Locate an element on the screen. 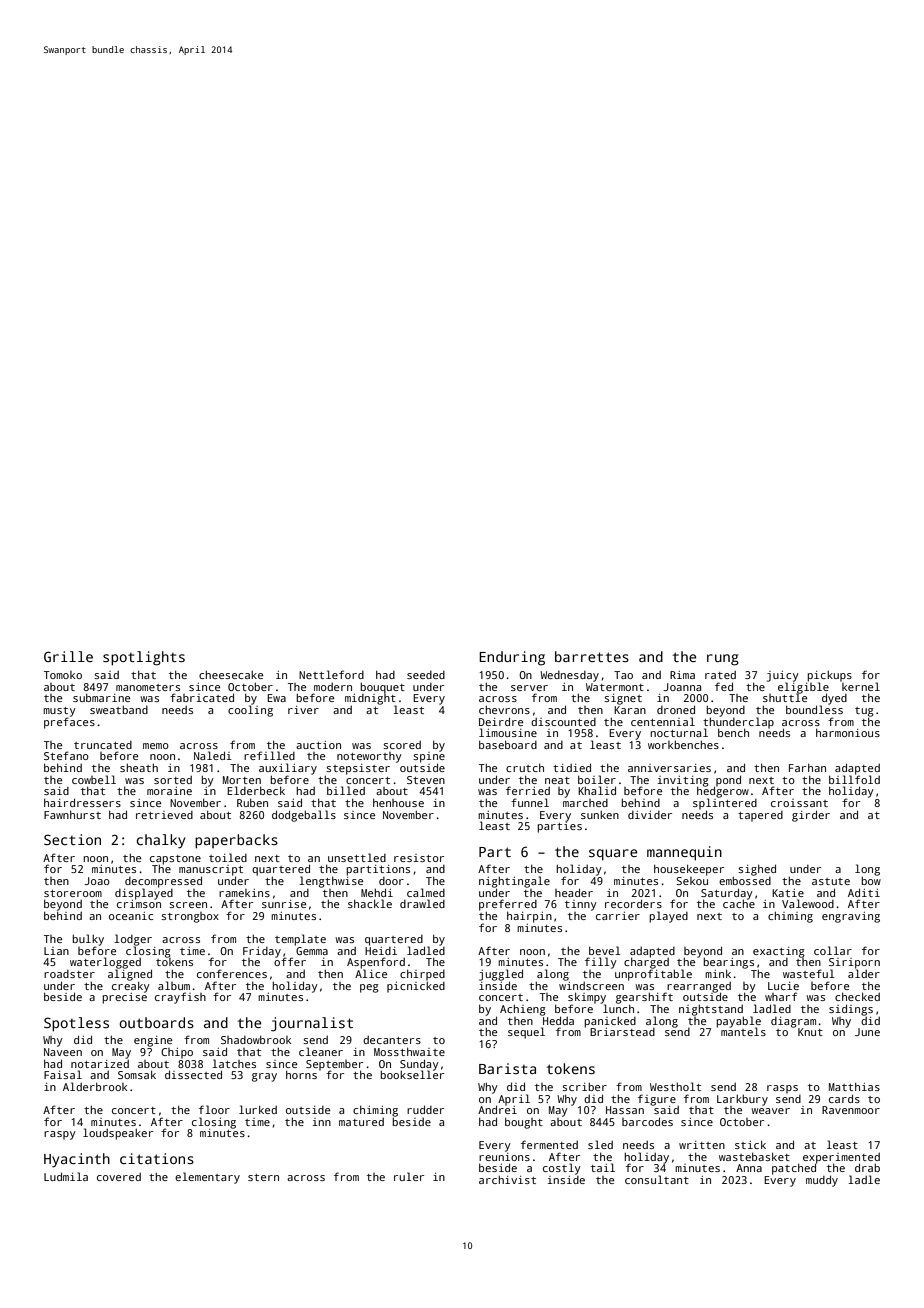  barrettes is located at coordinates (592, 656).
